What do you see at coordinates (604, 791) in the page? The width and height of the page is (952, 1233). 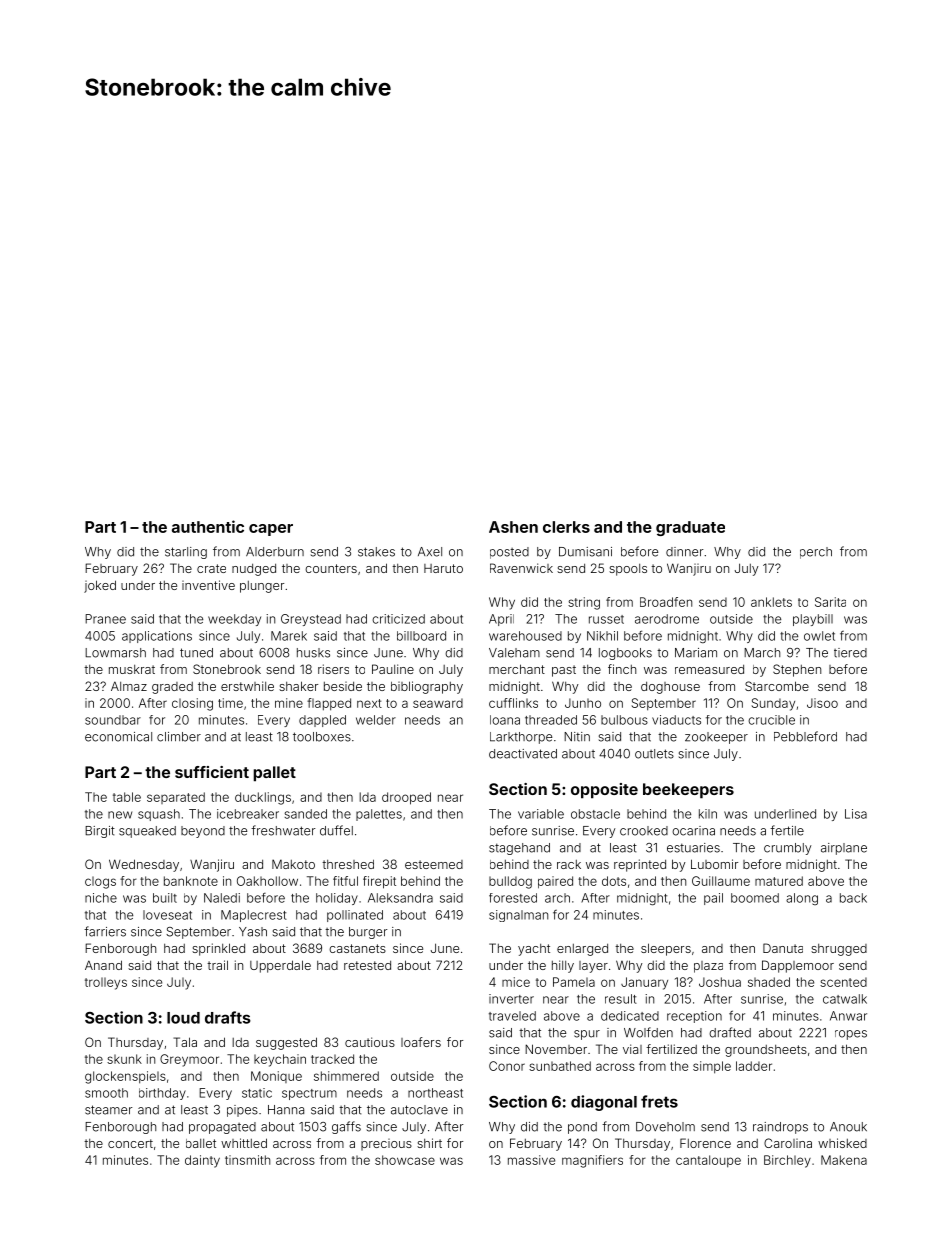 I see `opposite` at bounding box center [604, 791].
